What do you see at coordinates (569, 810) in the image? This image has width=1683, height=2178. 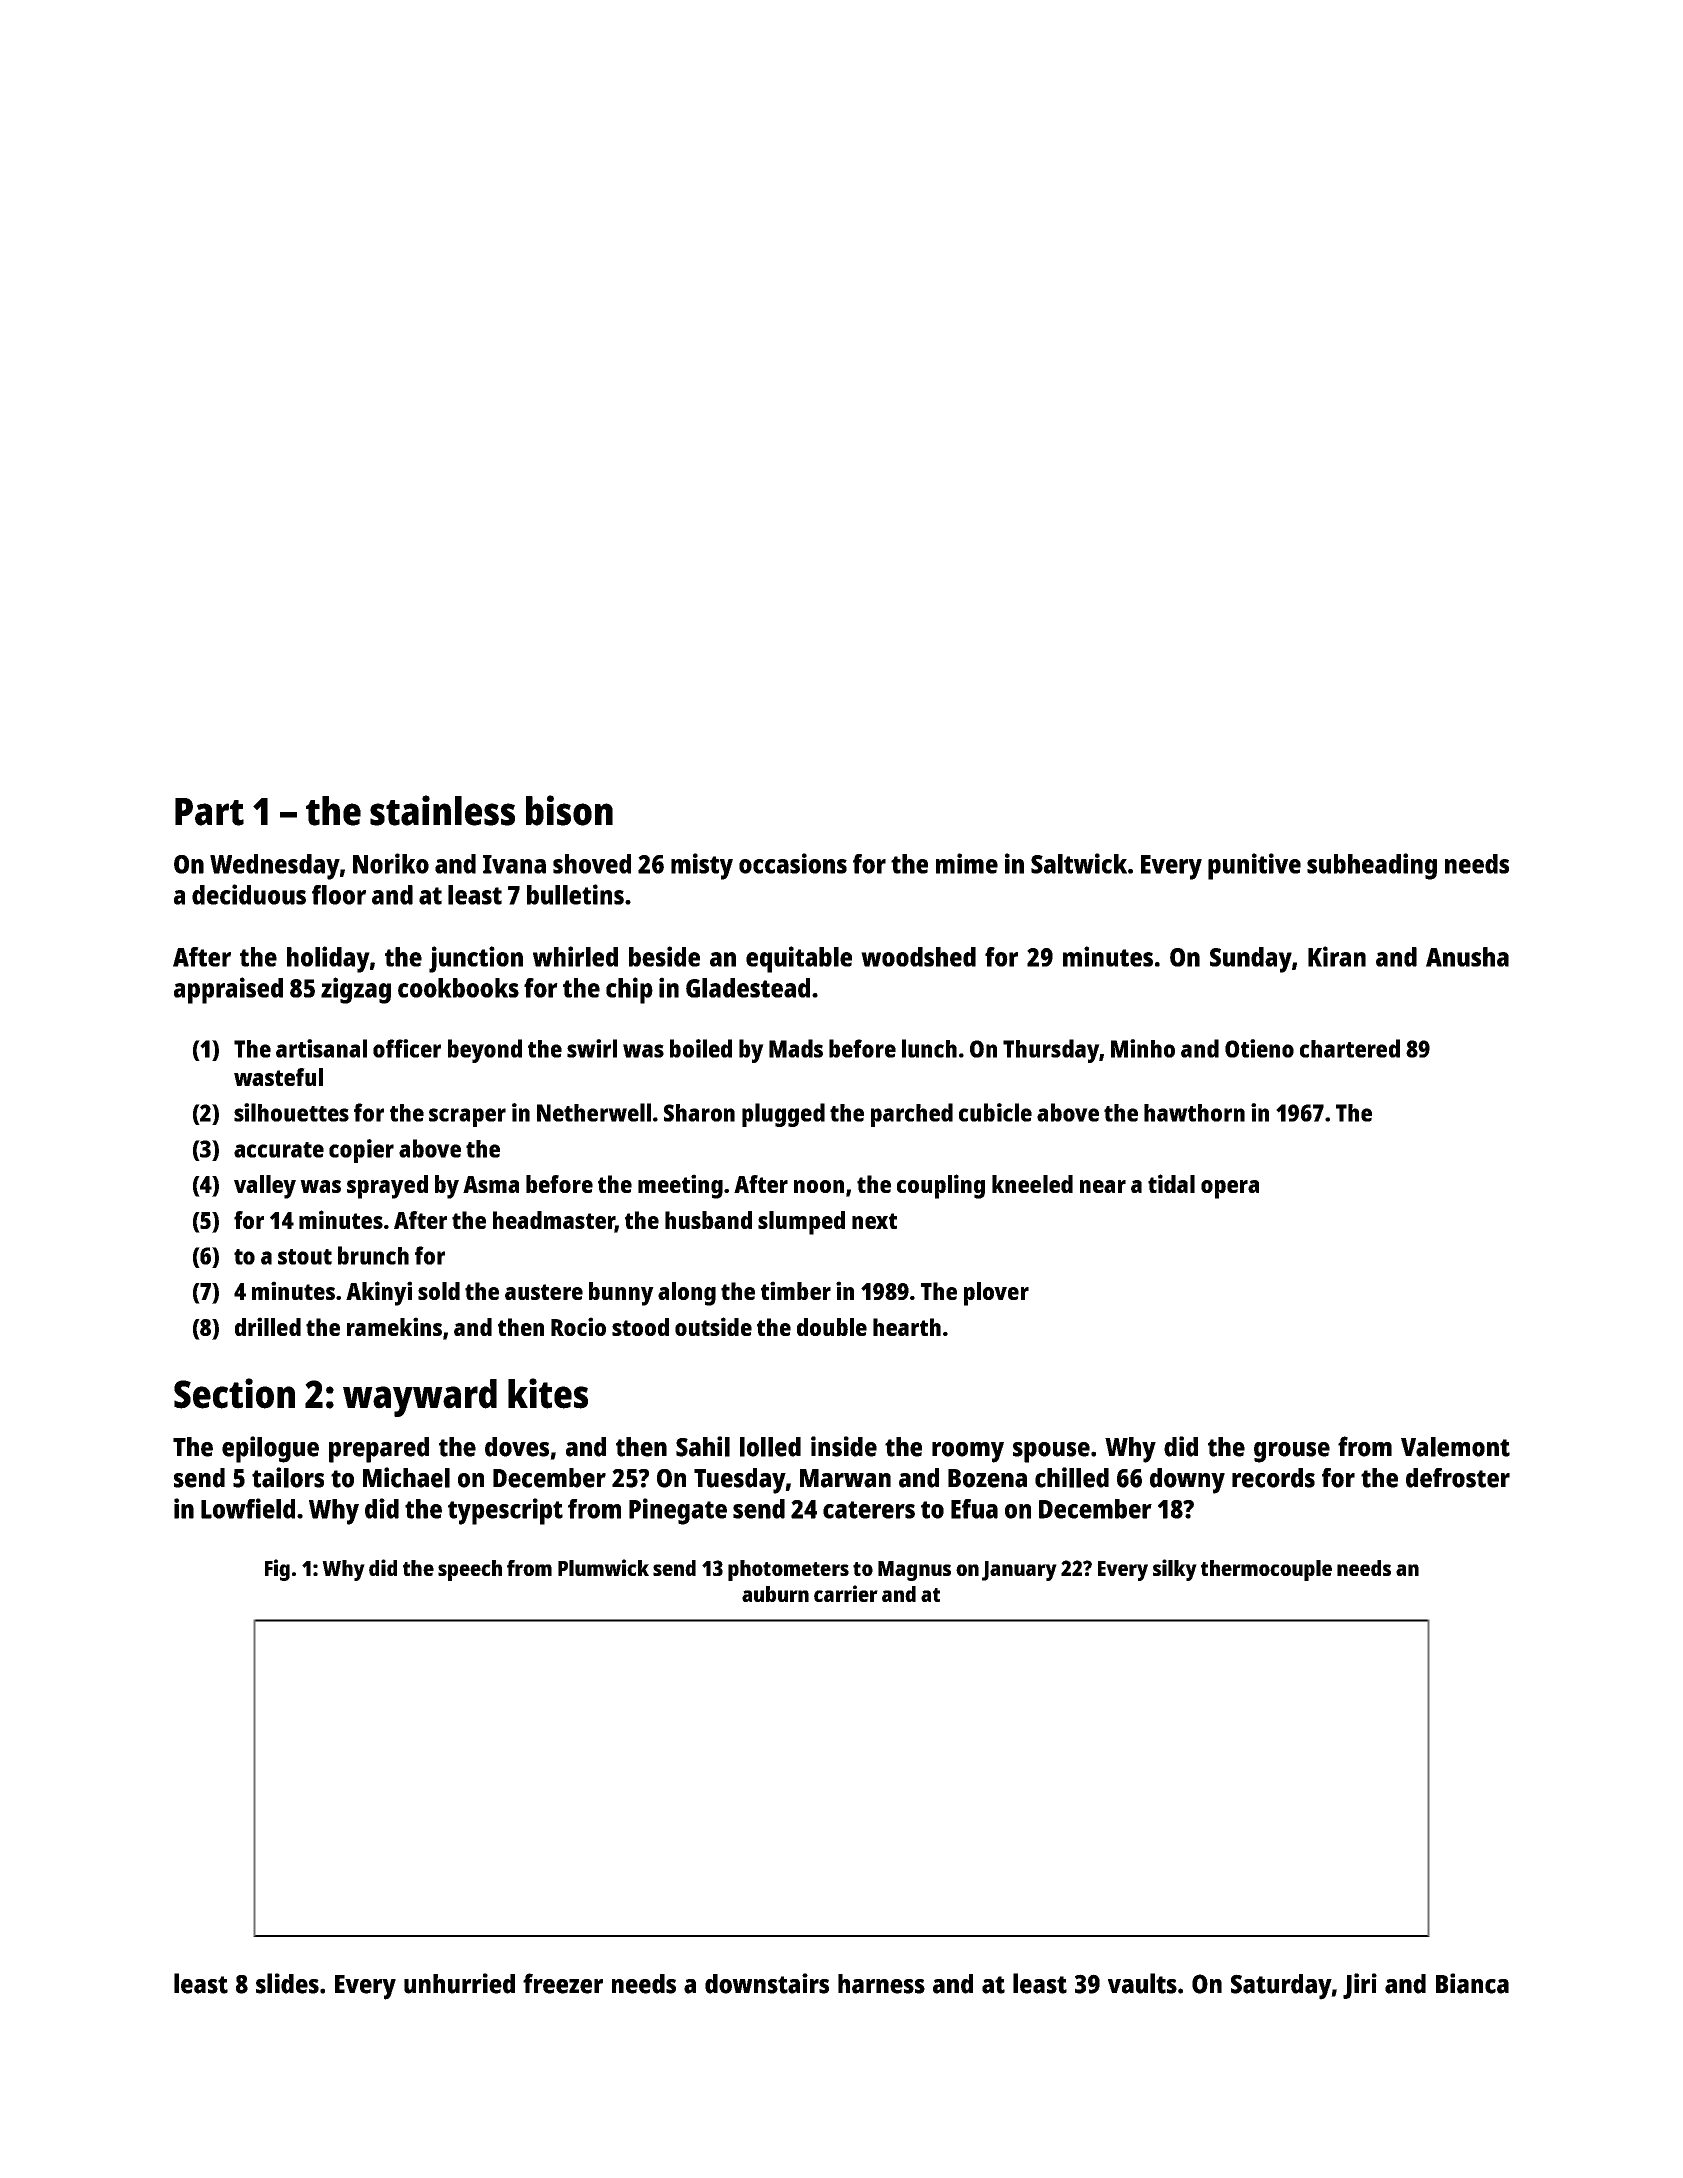 I see `bison` at bounding box center [569, 810].
